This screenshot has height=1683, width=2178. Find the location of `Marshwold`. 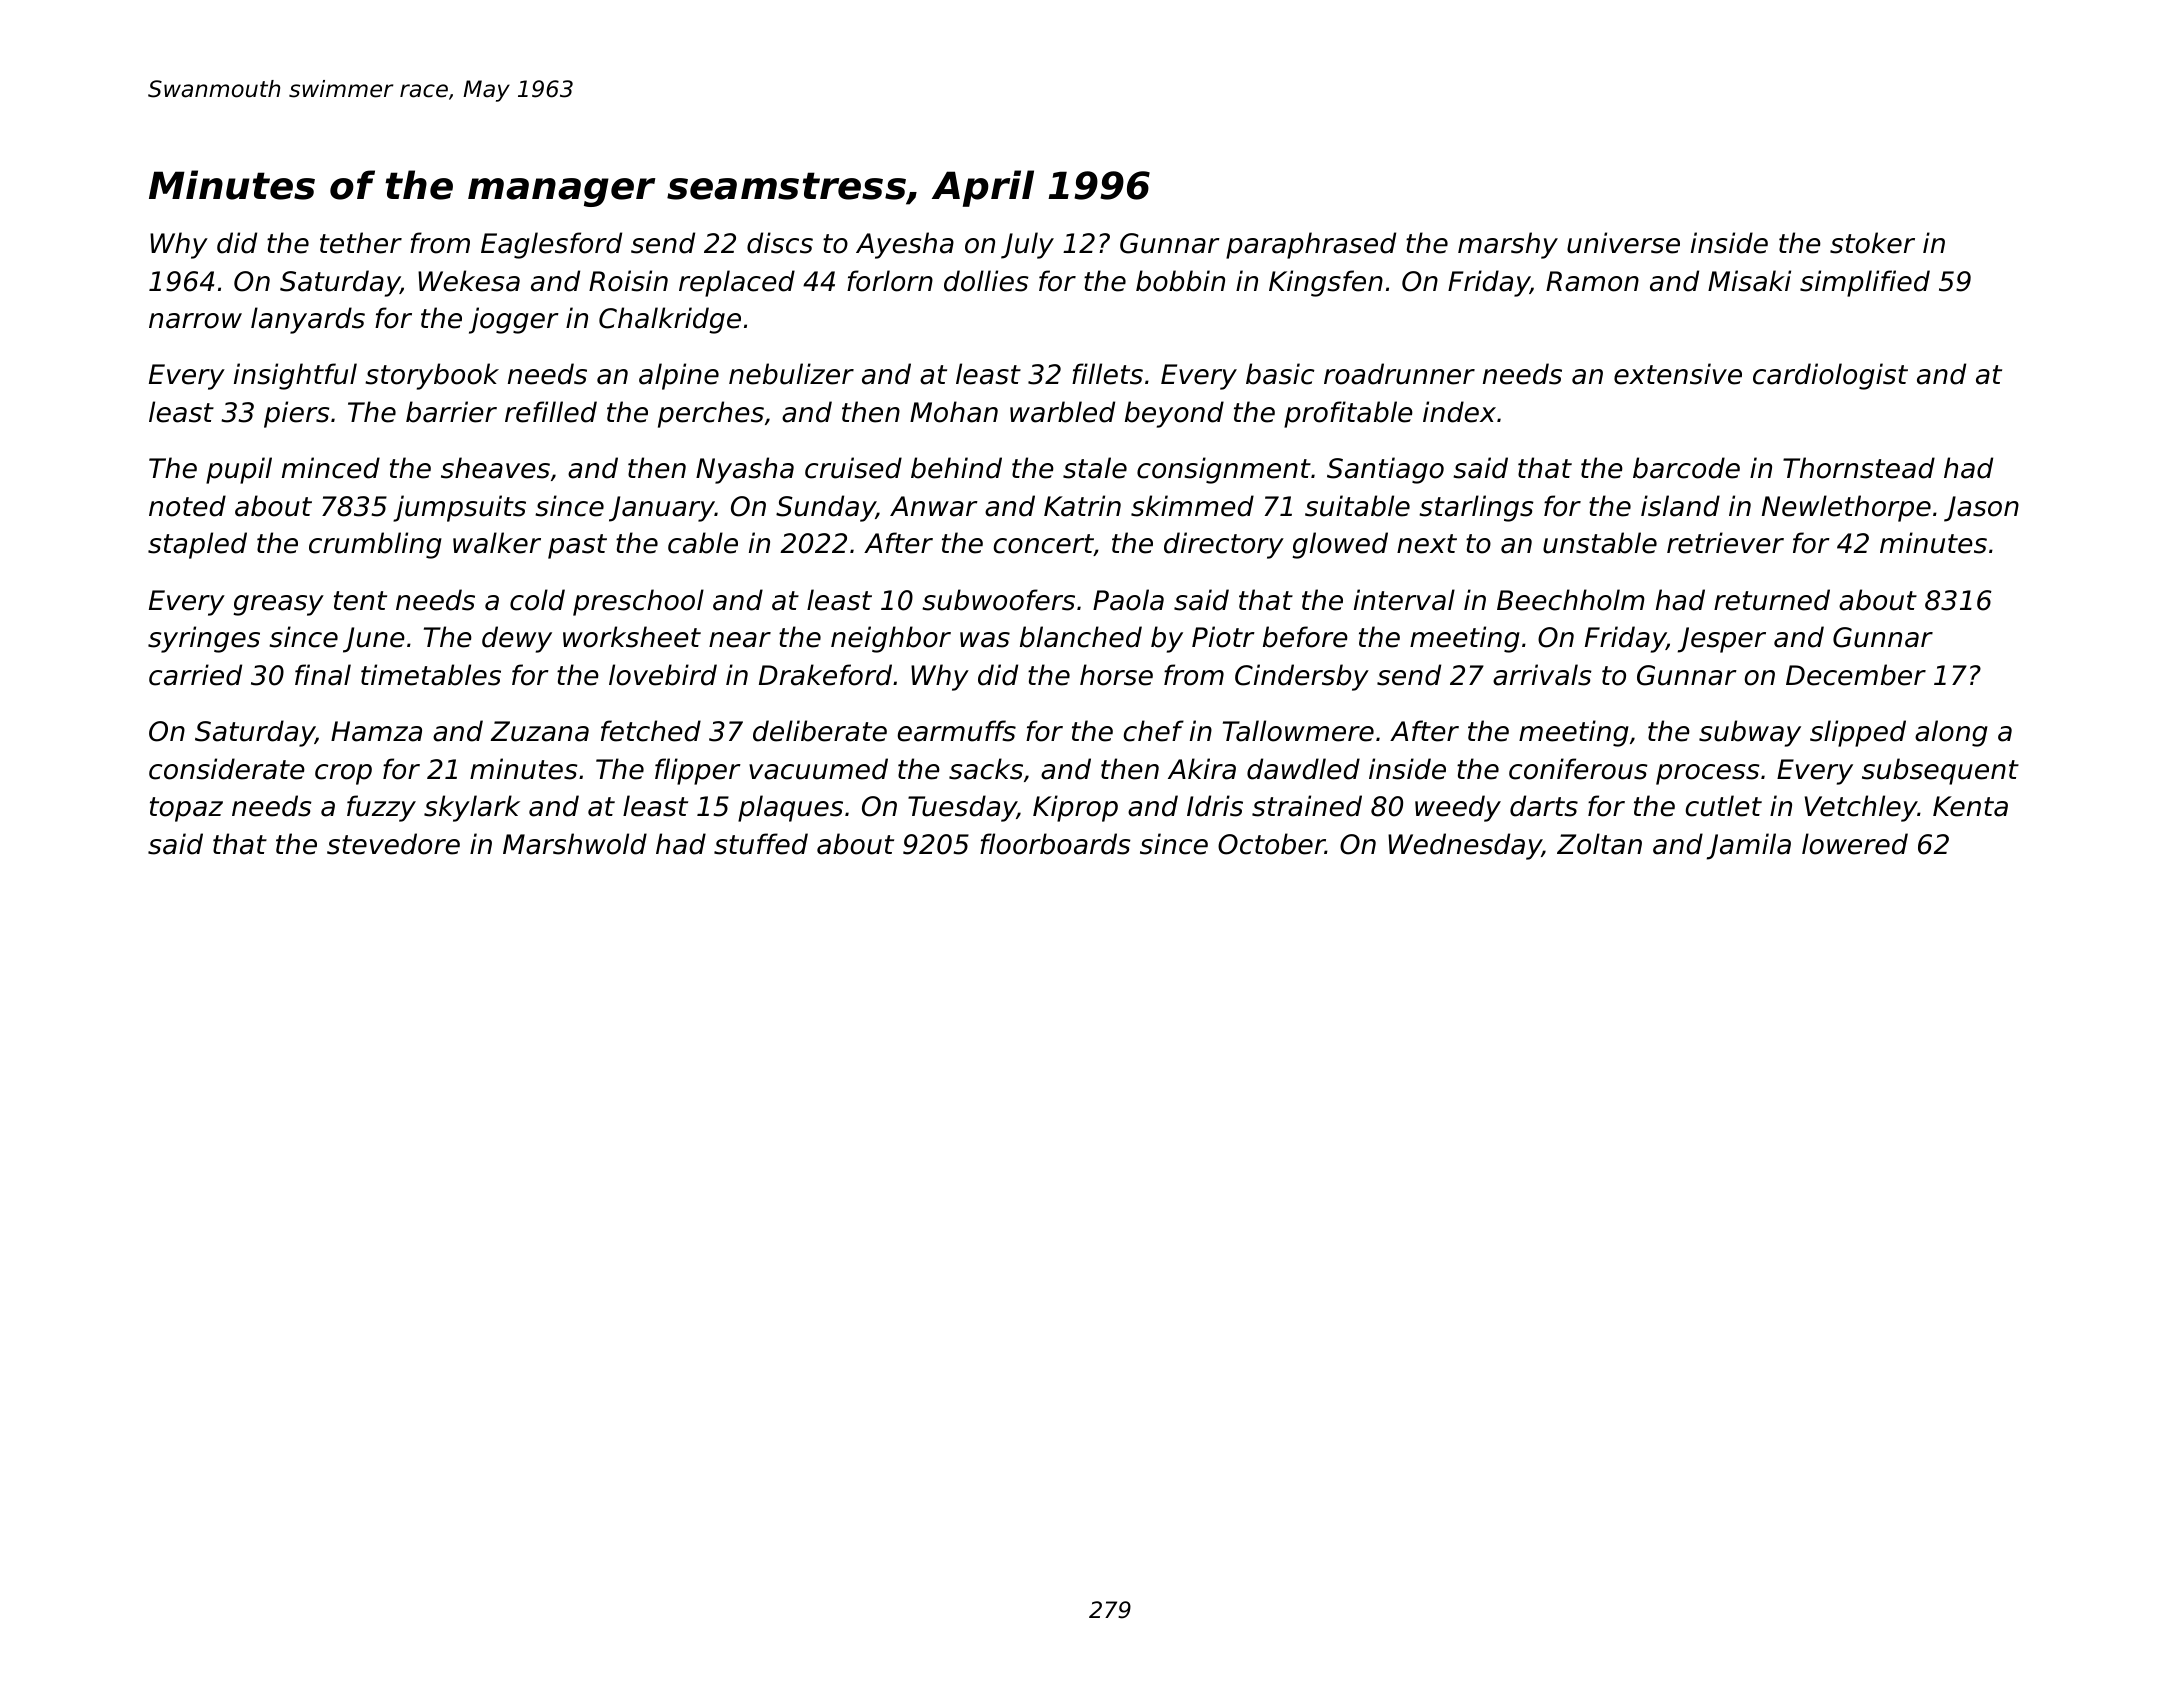

Marshwold is located at coordinates (575, 844).
